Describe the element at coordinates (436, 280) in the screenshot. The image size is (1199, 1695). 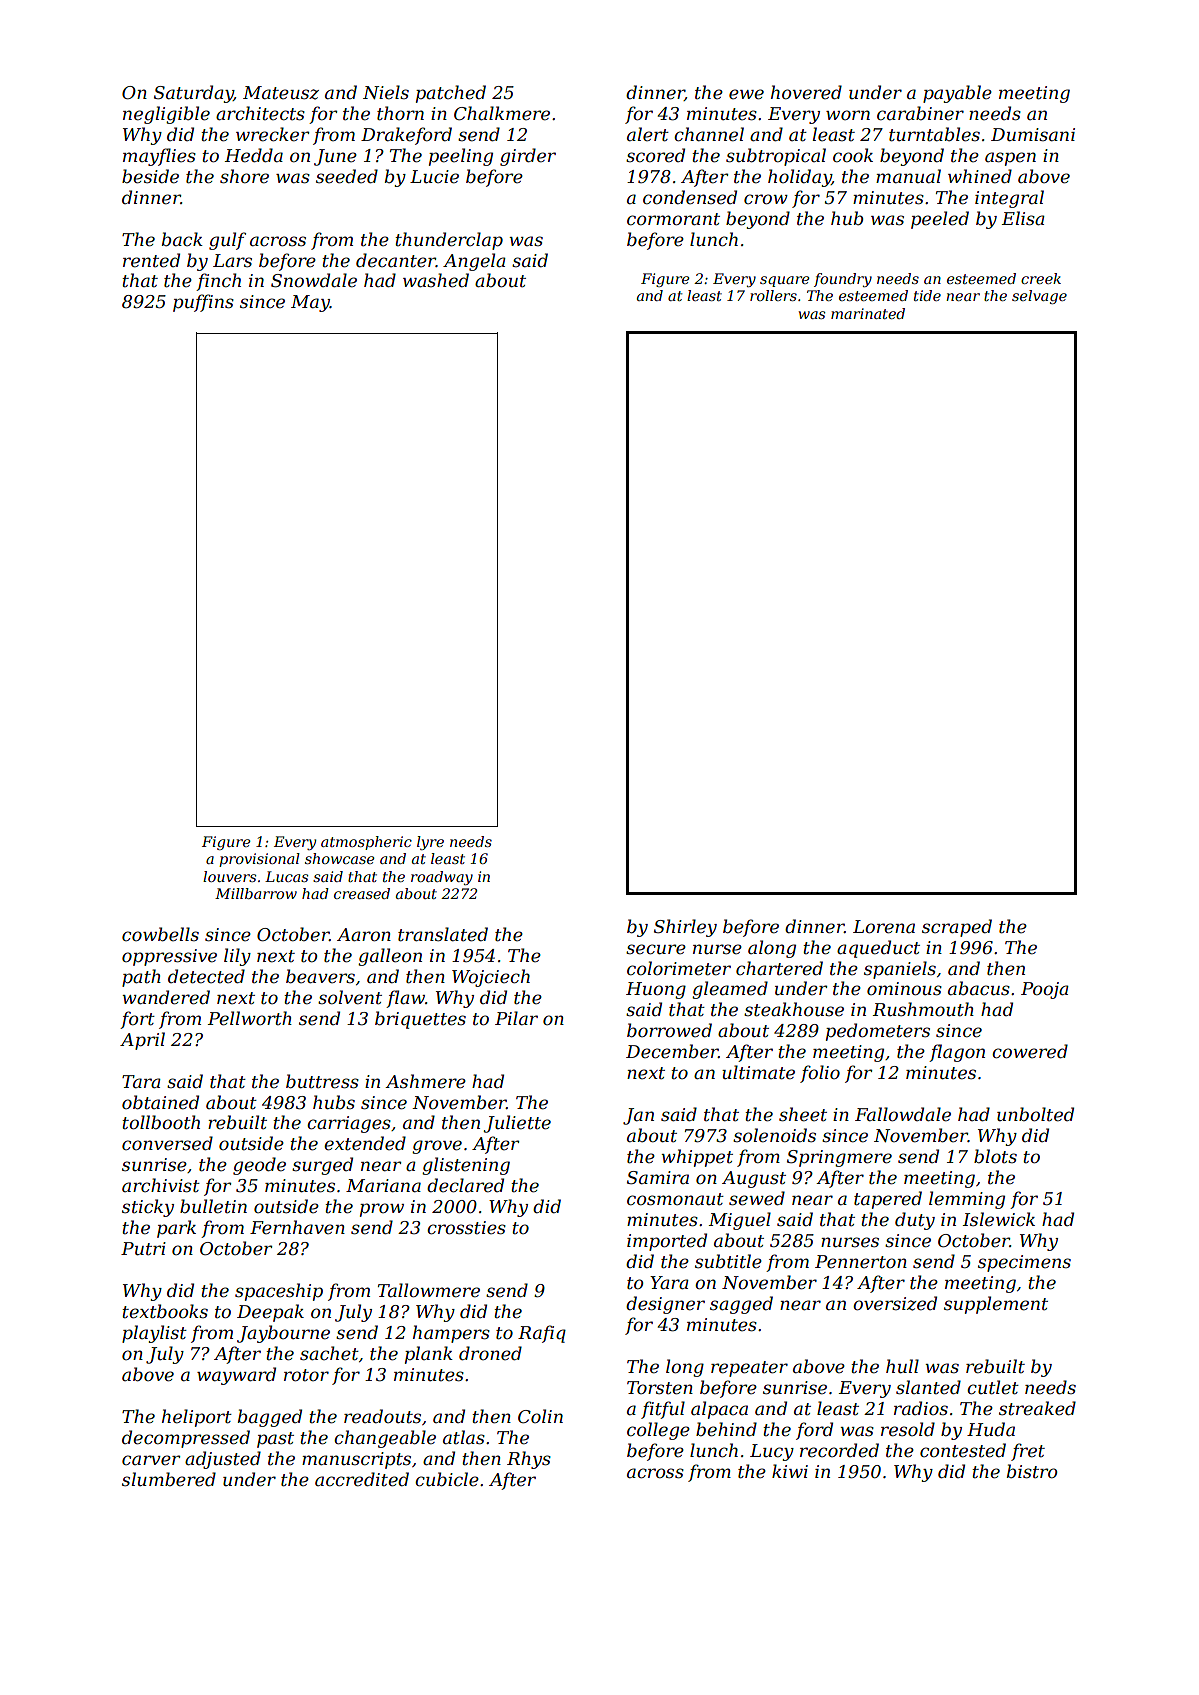
I see `washed` at that location.
